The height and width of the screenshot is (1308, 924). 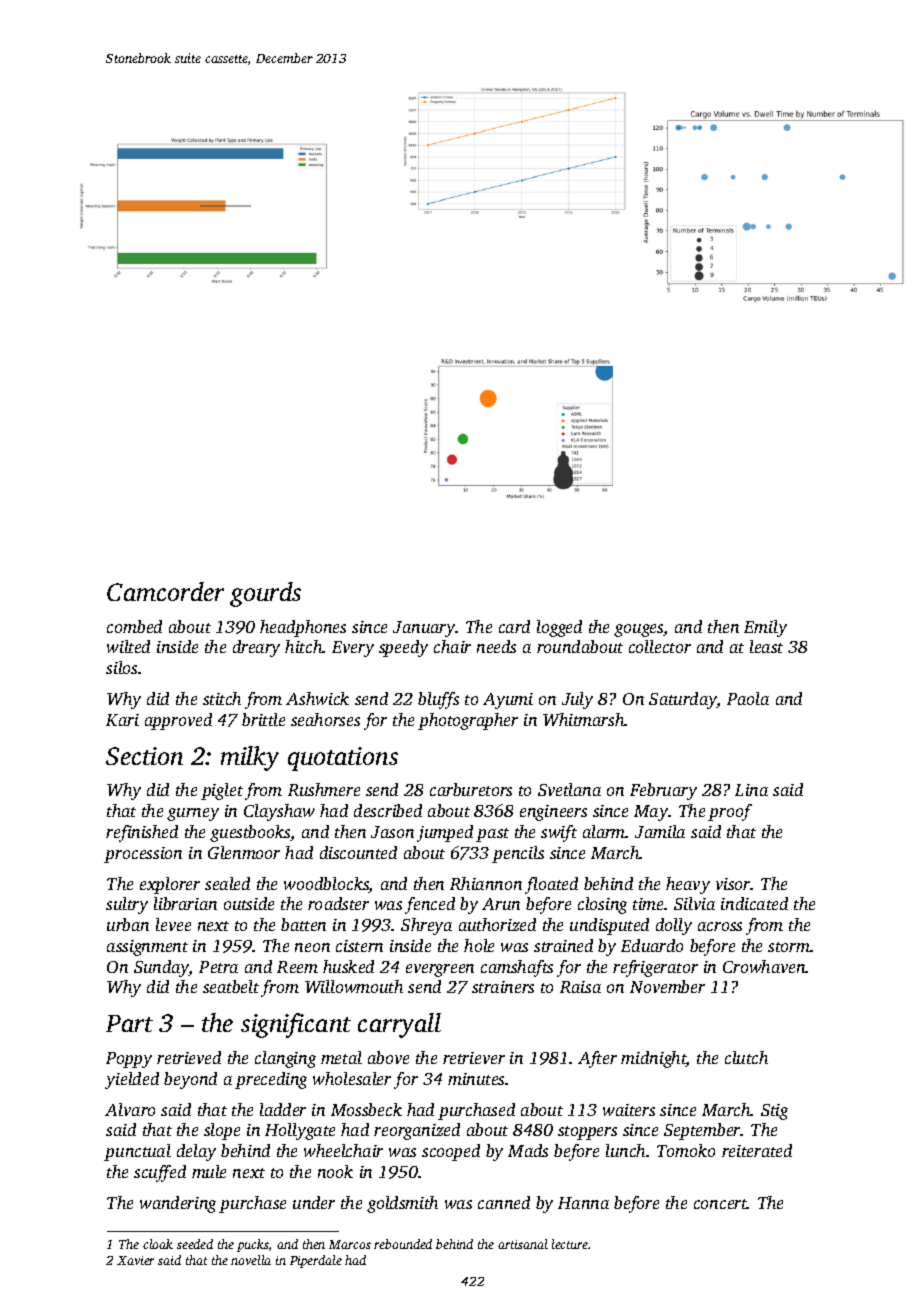 I want to click on Emily, so click(x=765, y=628).
